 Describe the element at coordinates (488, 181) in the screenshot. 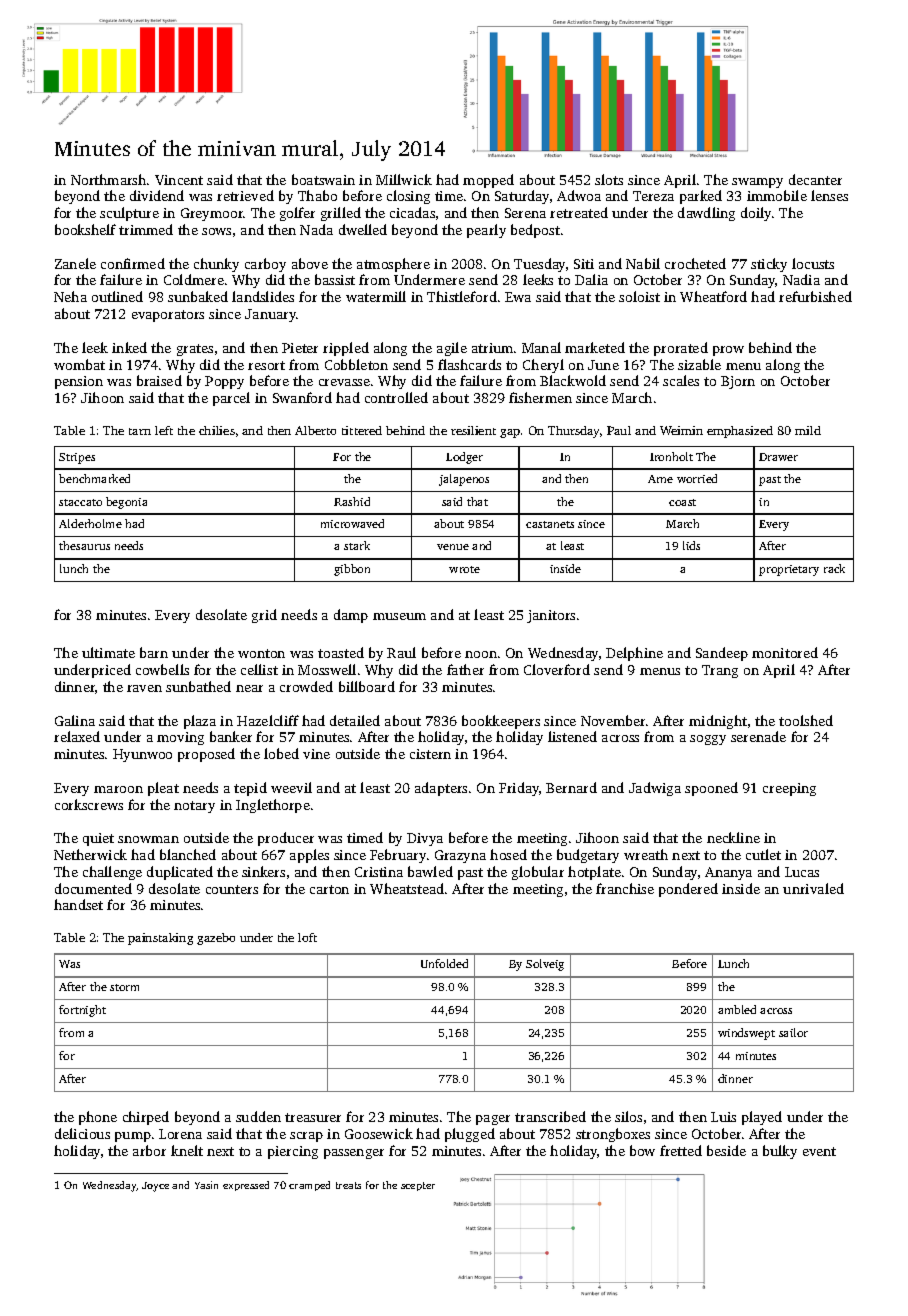

I see `mopped` at that location.
